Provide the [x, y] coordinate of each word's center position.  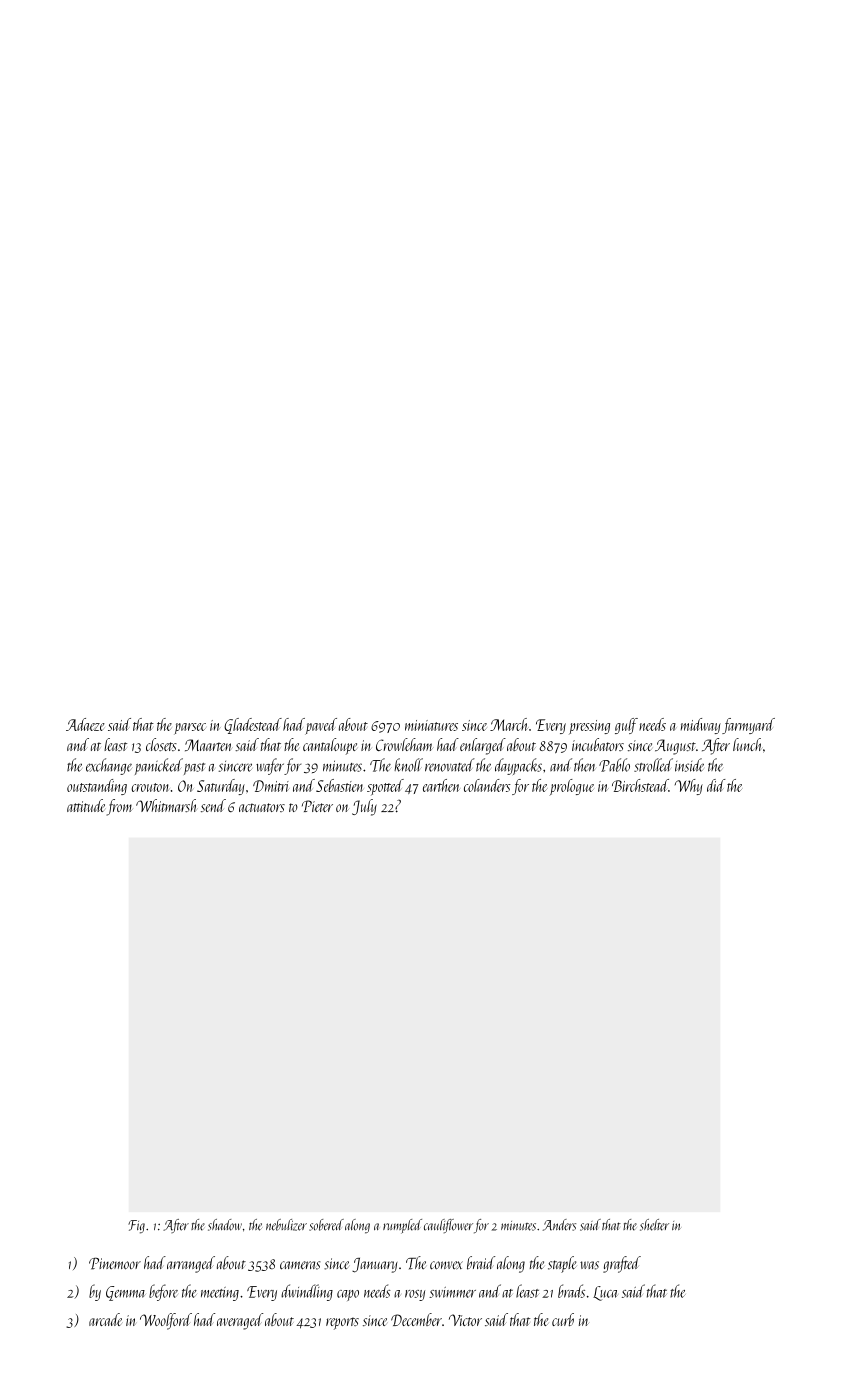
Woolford [166, 1321]
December [416, 1319]
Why [689, 787]
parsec [190, 729]
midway [701, 726]
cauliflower [448, 1226]
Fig [136, 1227]
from [119, 807]
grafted [622, 1264]
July [364, 807]
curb [563, 1319]
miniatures [431, 725]
